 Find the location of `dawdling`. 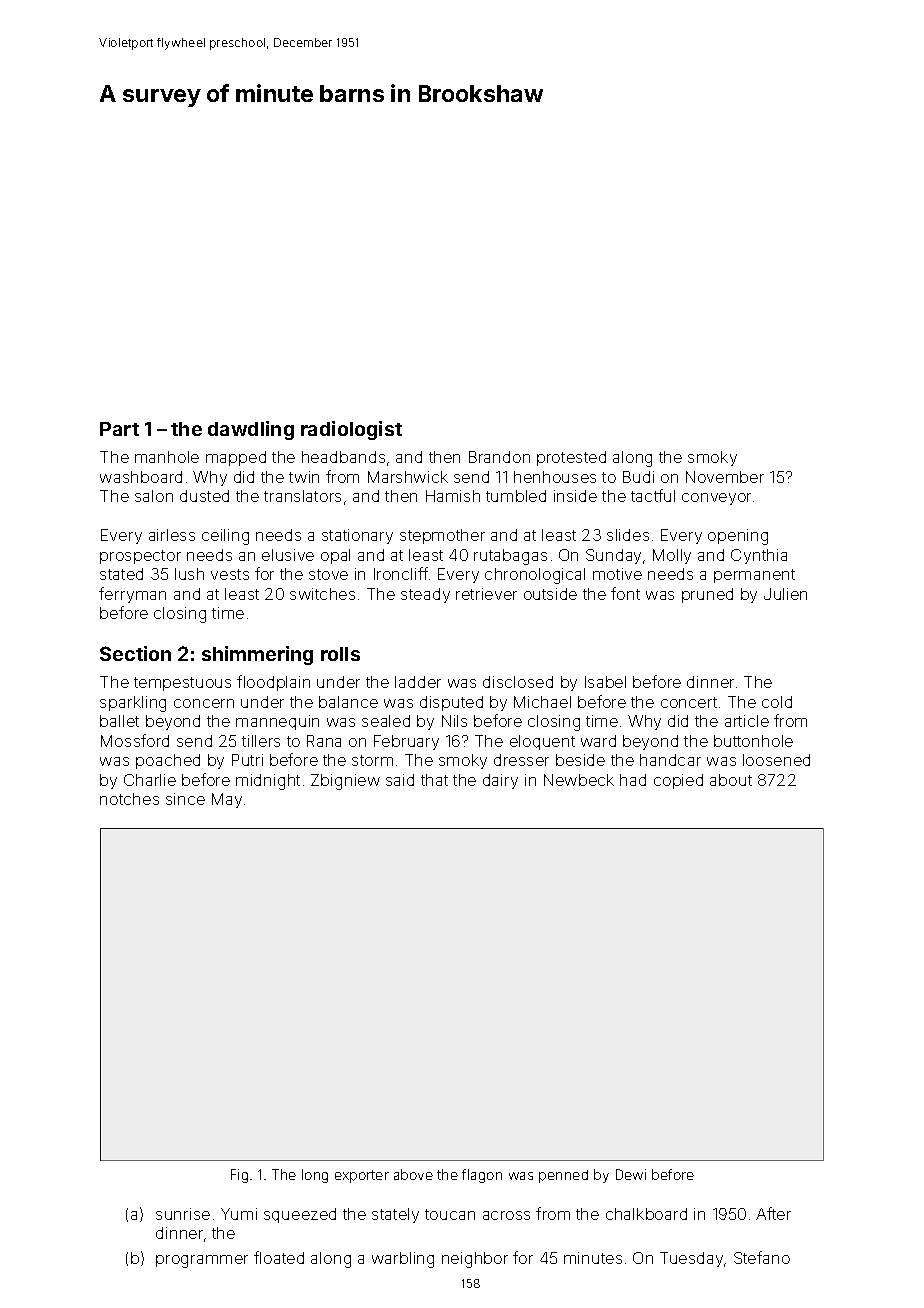

dawdling is located at coordinates (251, 430).
